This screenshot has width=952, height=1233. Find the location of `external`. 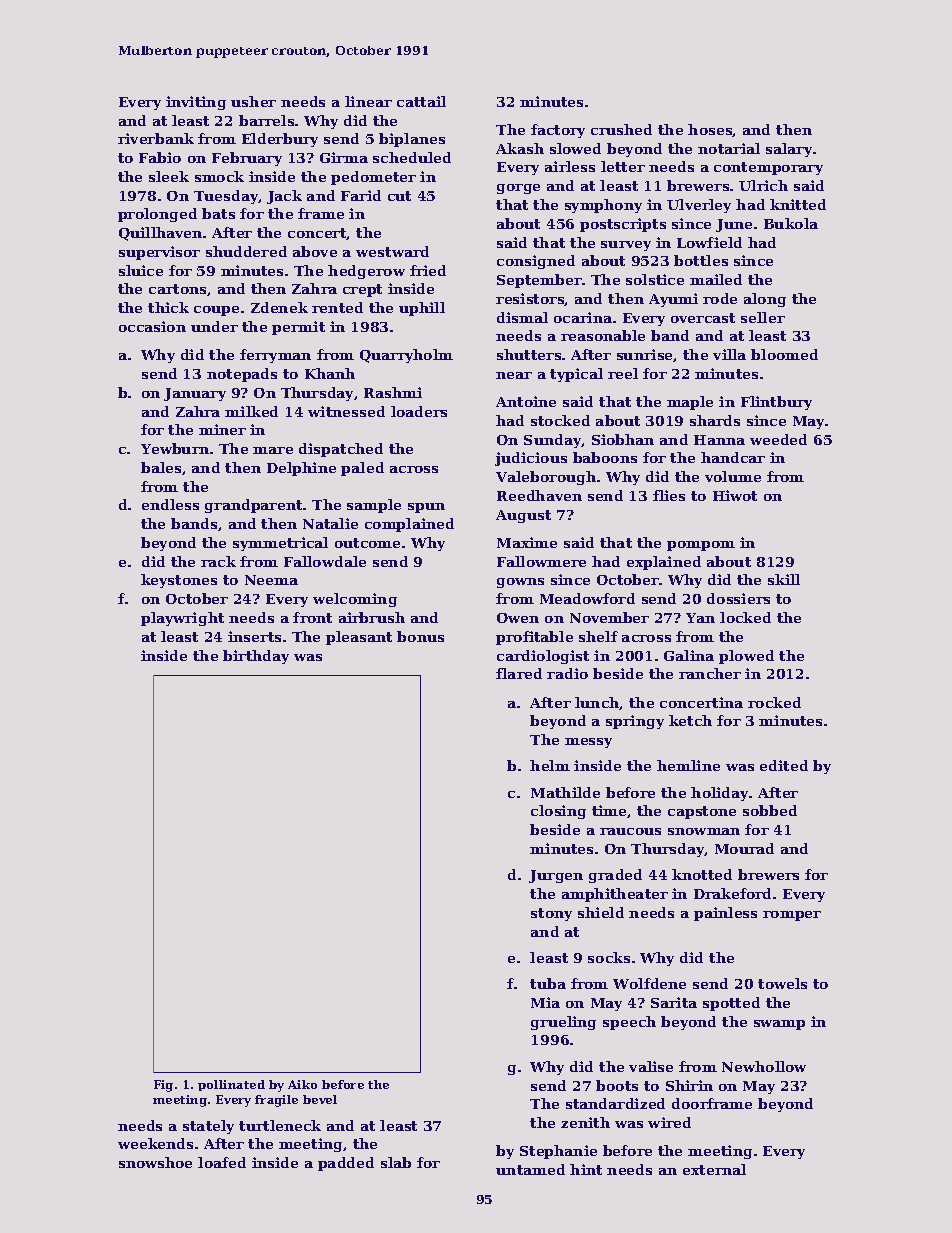

external is located at coordinates (714, 1169).
